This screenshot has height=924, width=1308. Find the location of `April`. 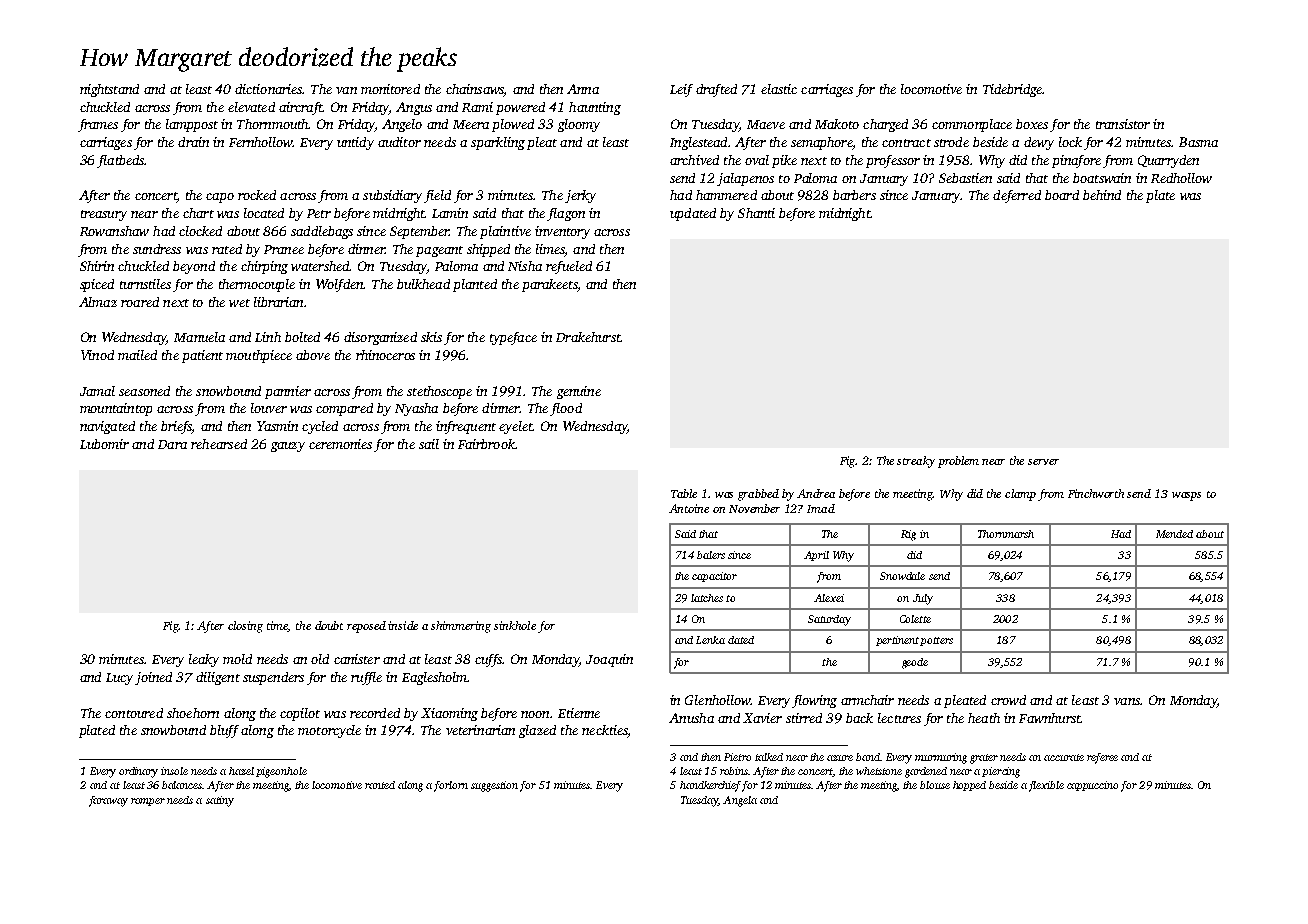

April is located at coordinates (816, 556).
